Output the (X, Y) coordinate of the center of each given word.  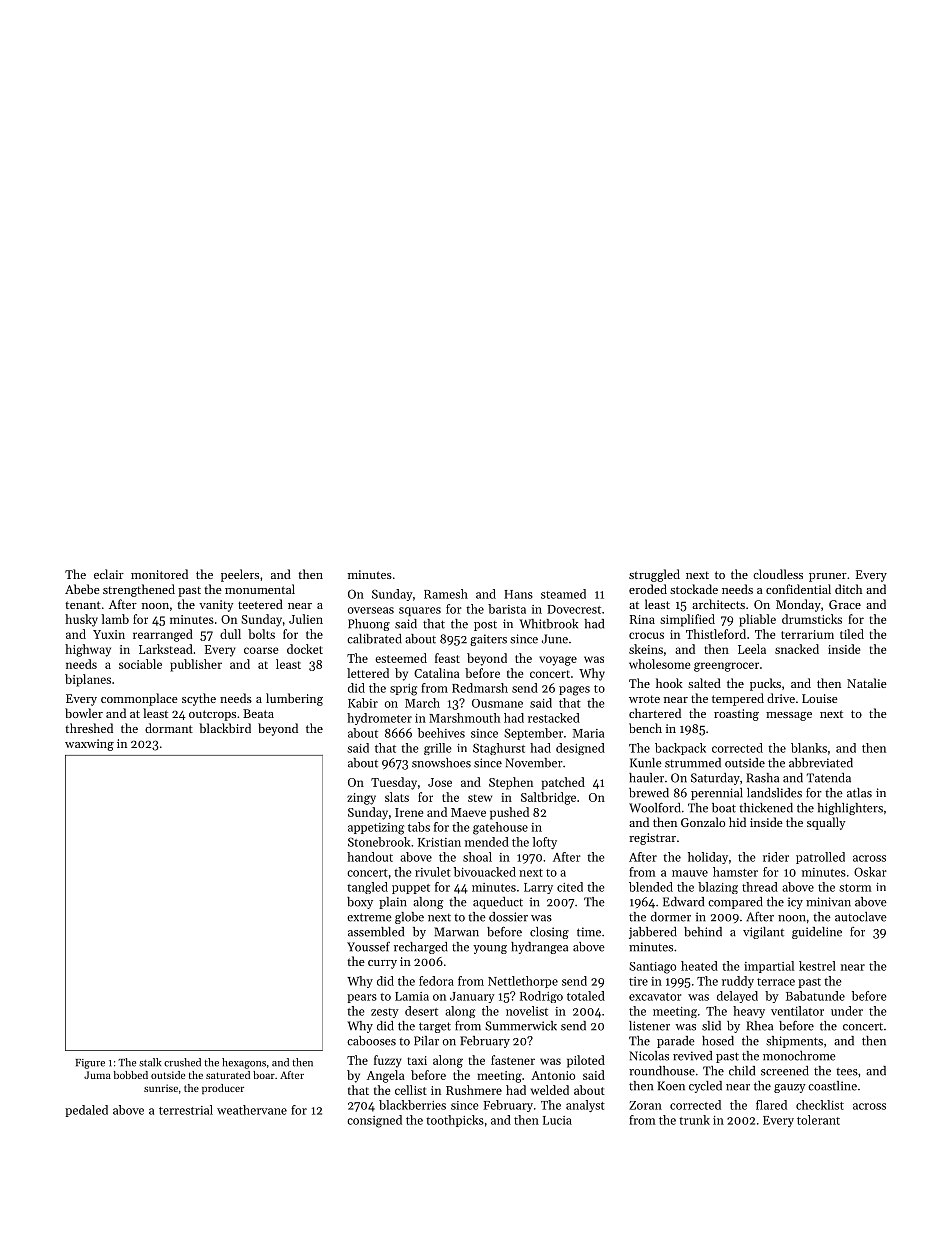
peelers (240, 575)
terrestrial (186, 1110)
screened (785, 1071)
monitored (159, 574)
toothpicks (455, 1121)
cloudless (778, 574)
